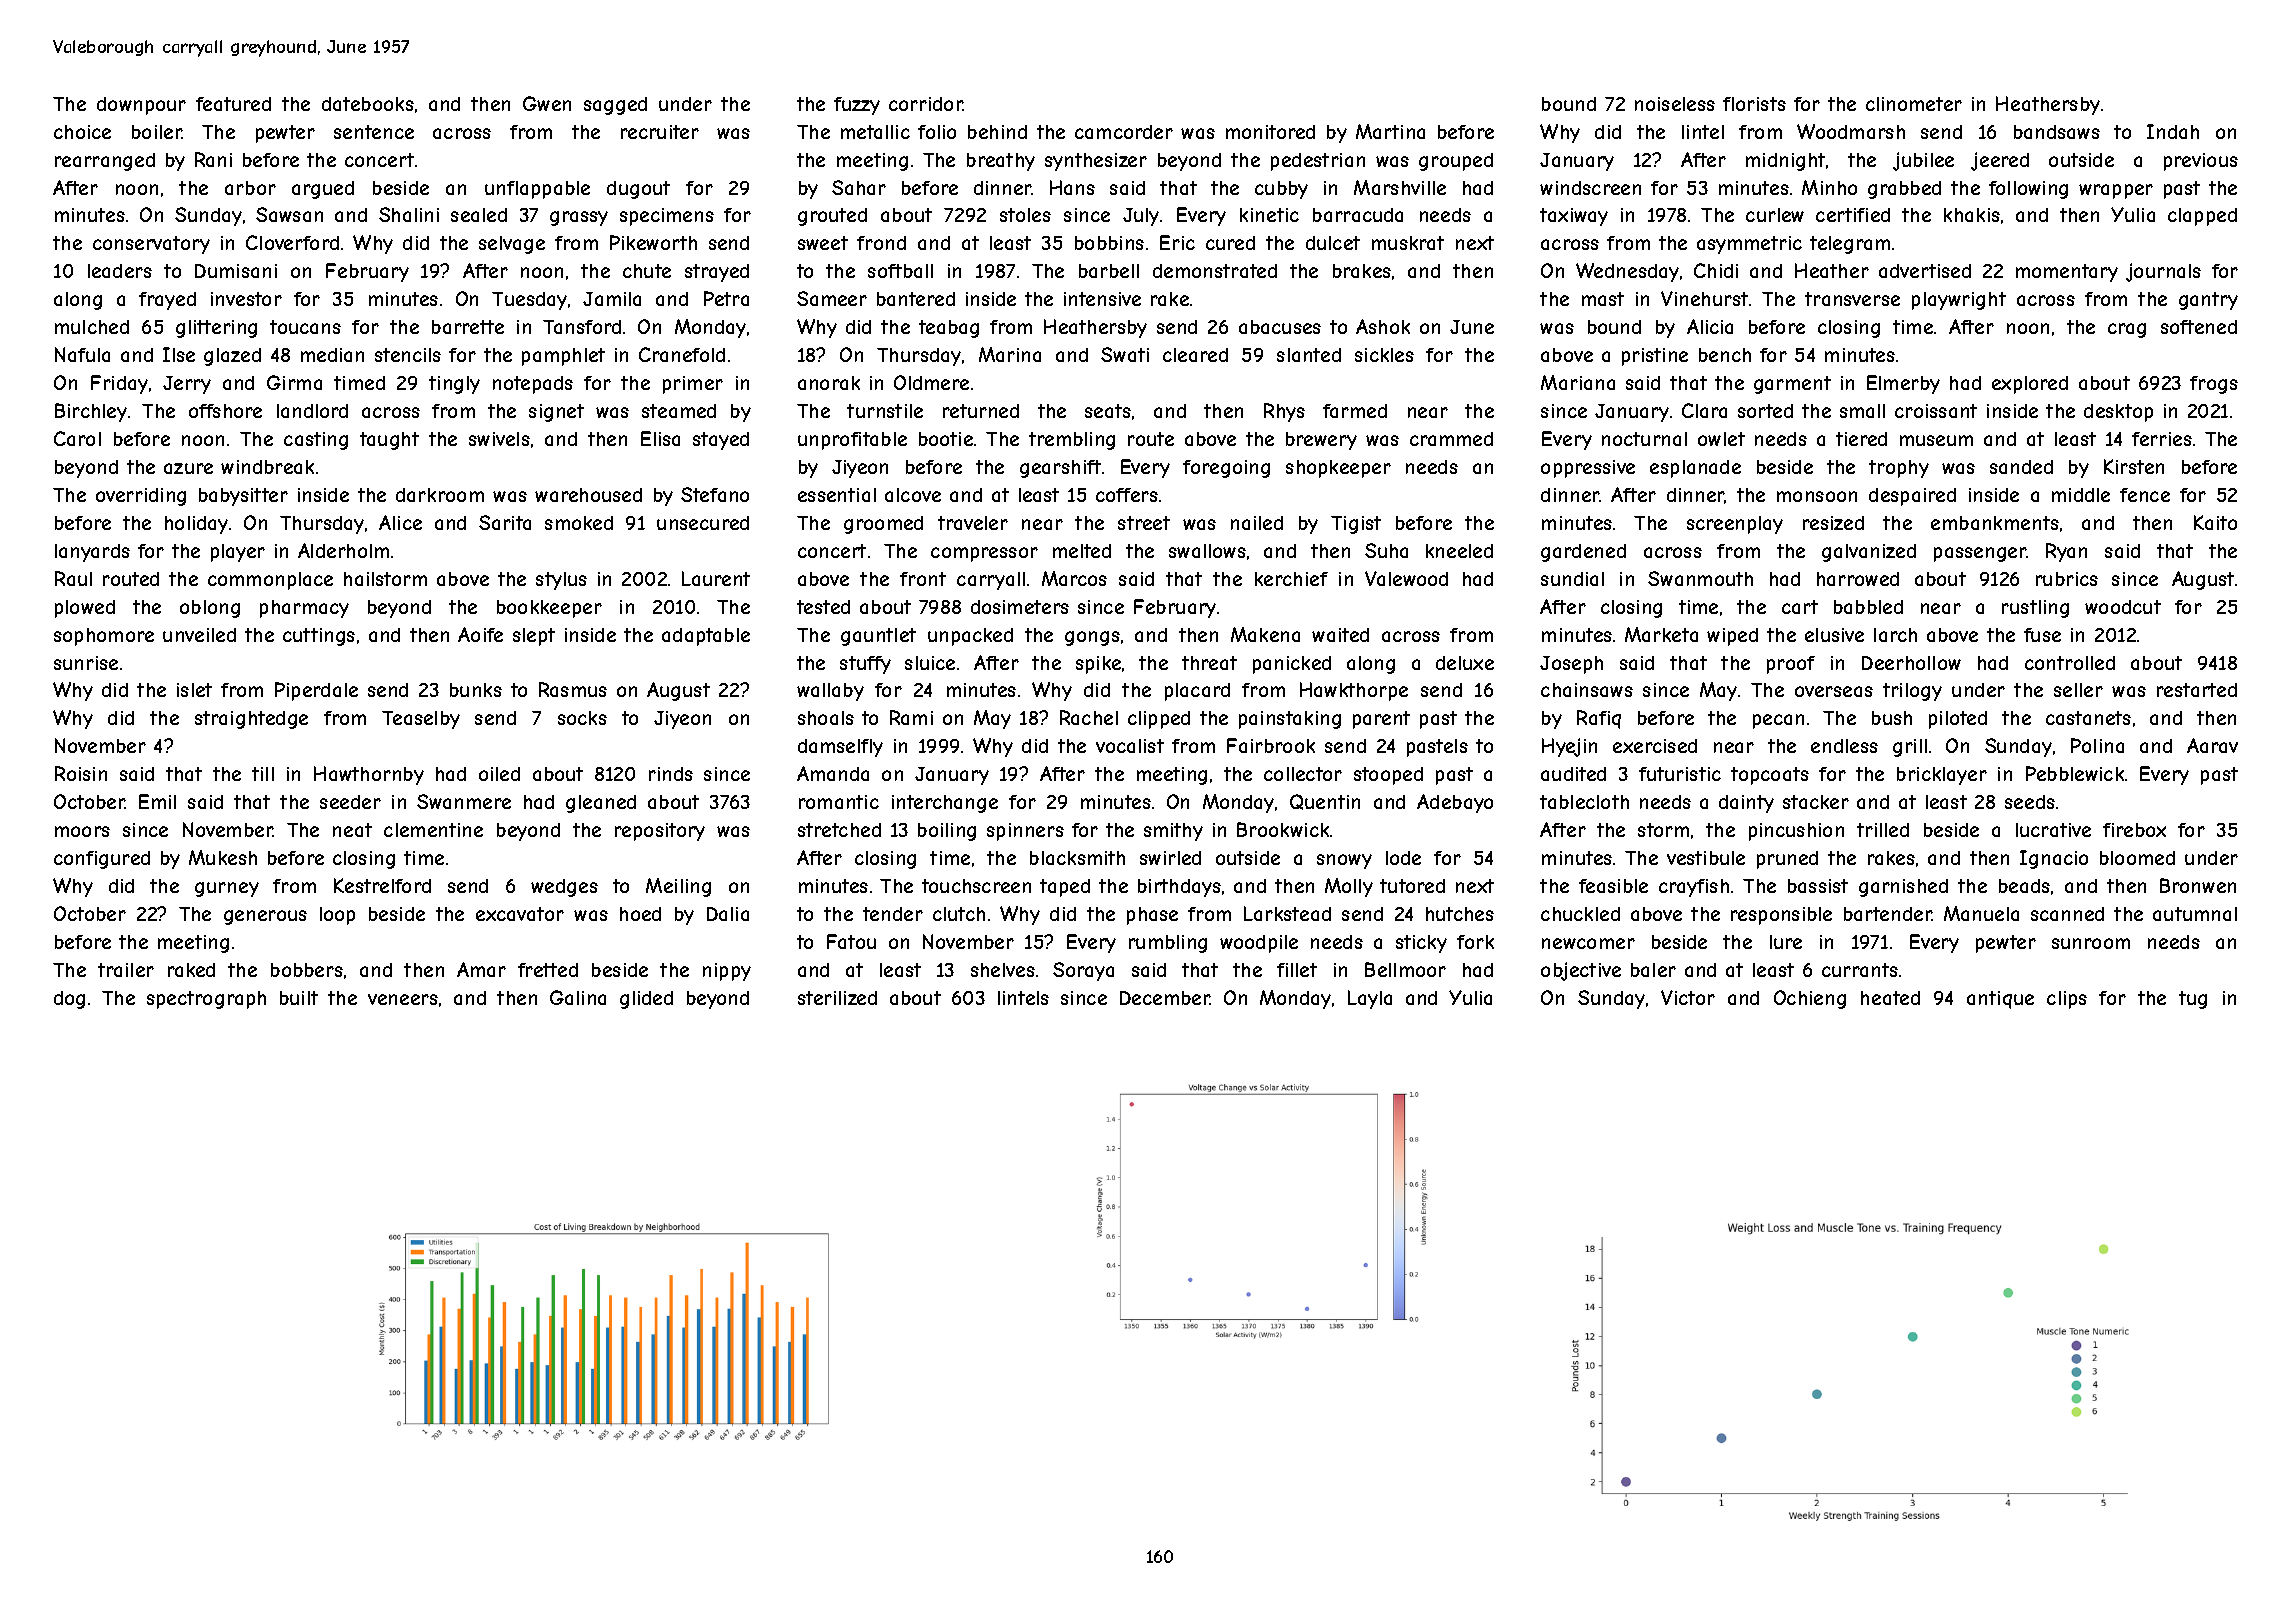  I want to click on unprofitable, so click(852, 441).
